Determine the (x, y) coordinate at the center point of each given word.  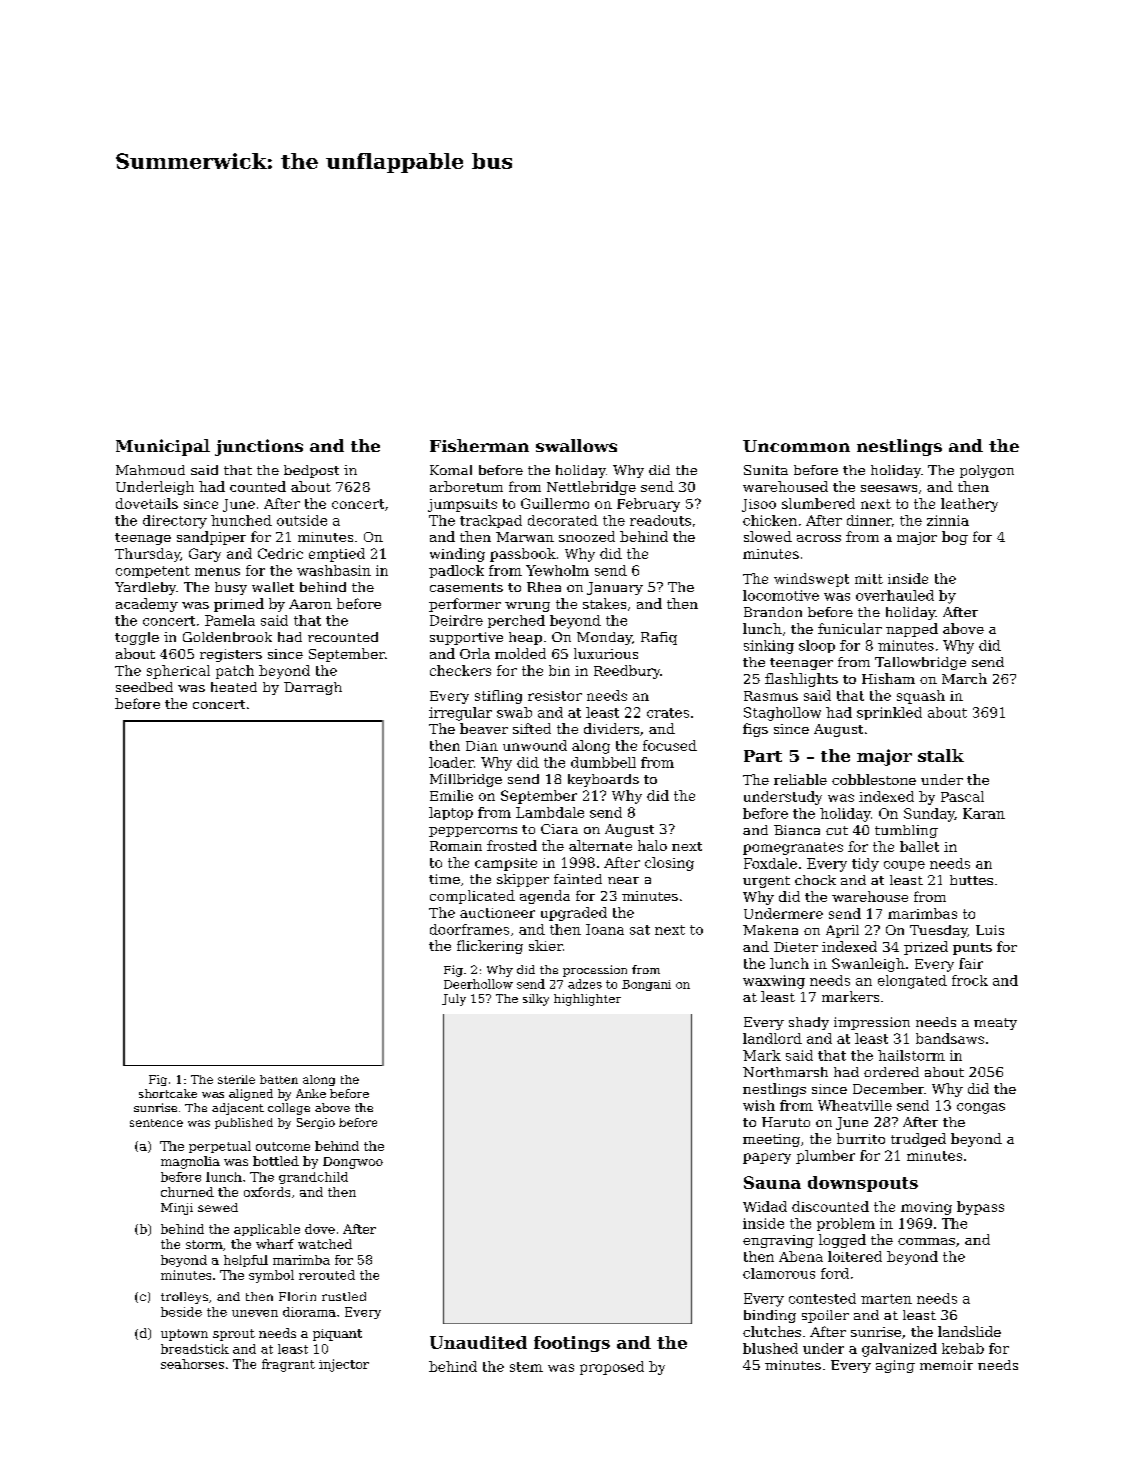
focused (670, 745)
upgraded (574, 914)
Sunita (766, 470)
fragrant (288, 1365)
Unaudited (478, 1342)
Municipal (163, 447)
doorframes (469, 929)
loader (451, 762)
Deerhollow (478, 984)
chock (815, 880)
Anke (311, 1093)
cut (837, 830)
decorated (563, 520)
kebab (963, 1348)
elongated (912, 982)
